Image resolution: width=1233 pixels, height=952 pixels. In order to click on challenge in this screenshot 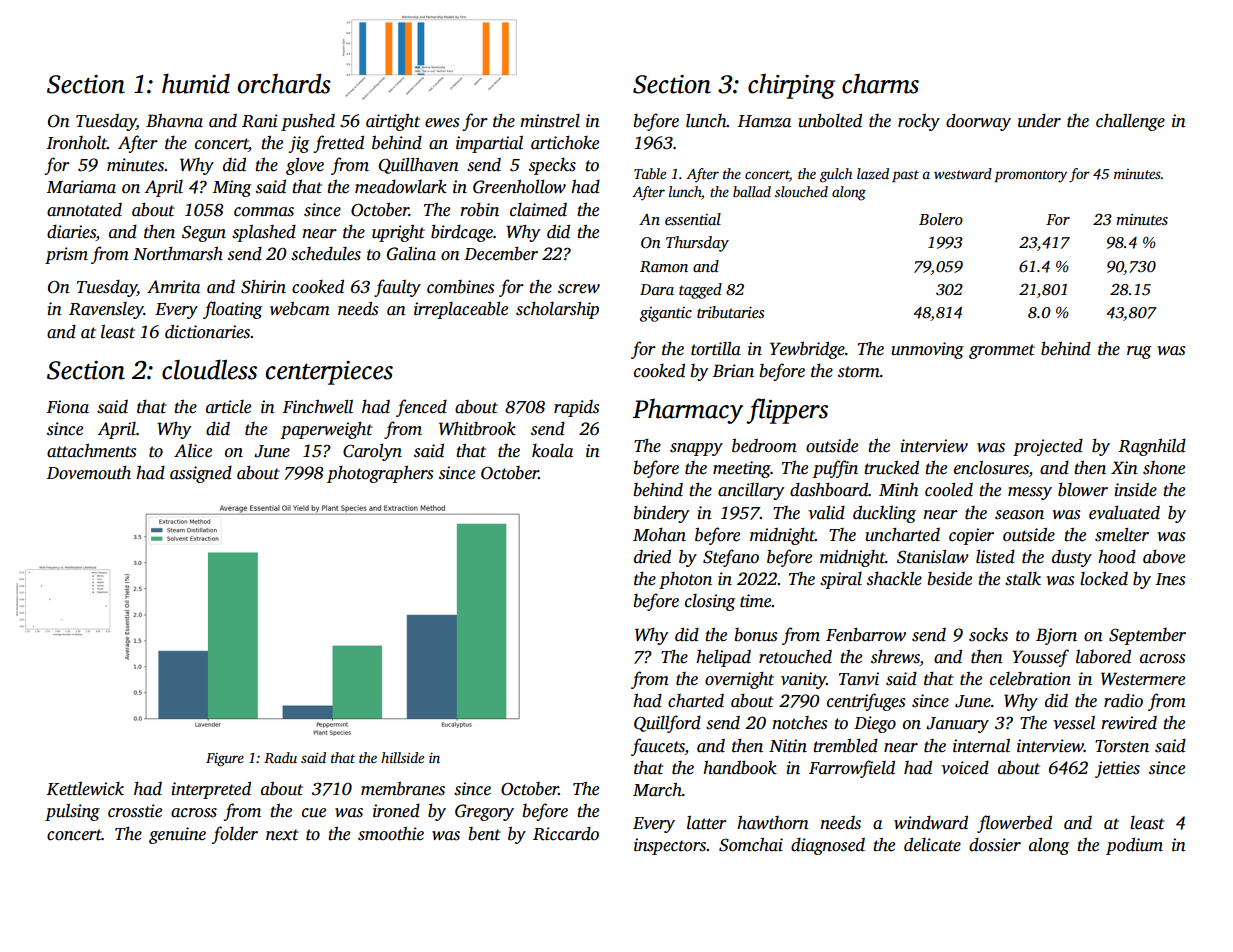, I will do `click(1130, 122)`.
